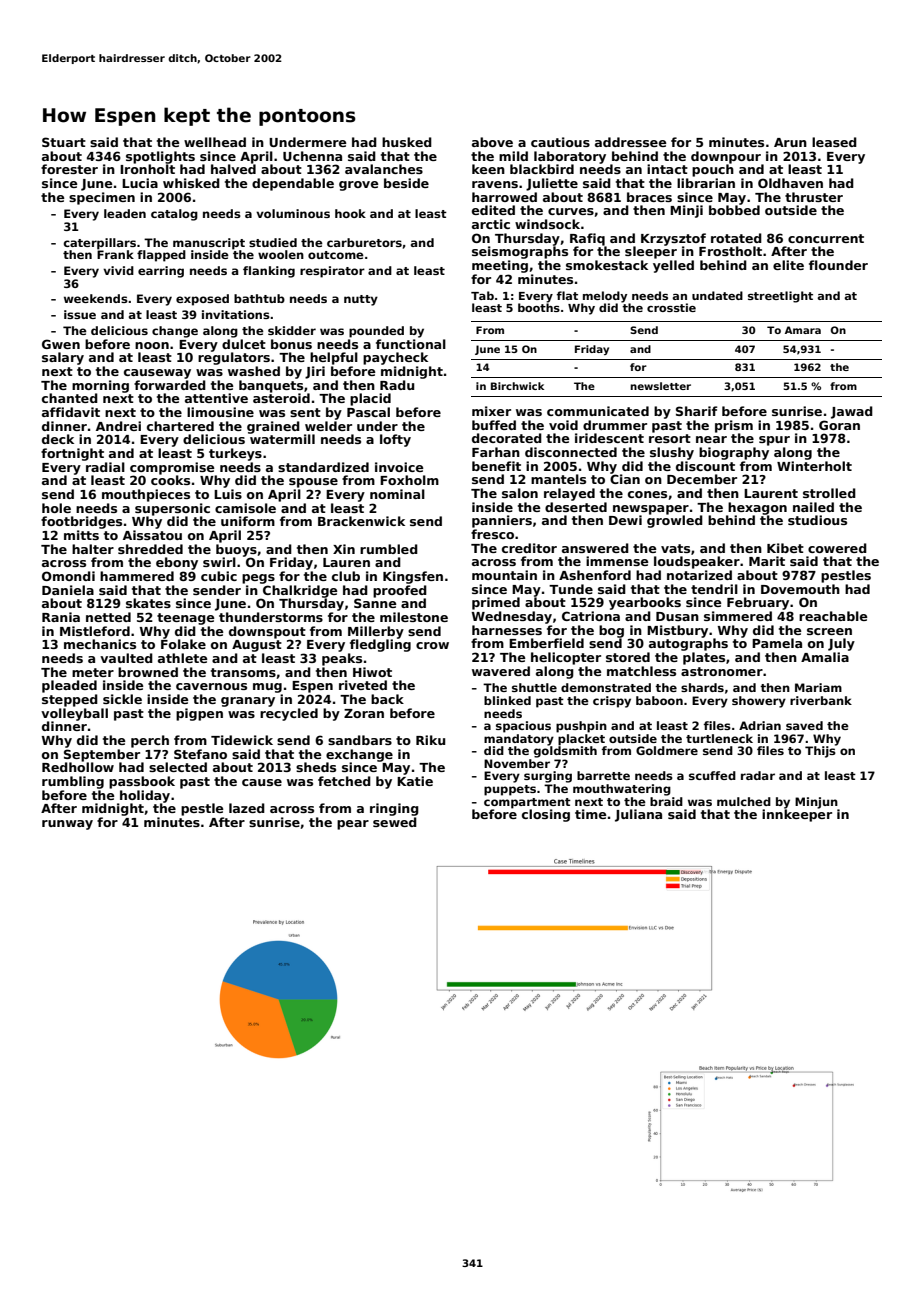  I want to click on Winterholt, so click(814, 466).
